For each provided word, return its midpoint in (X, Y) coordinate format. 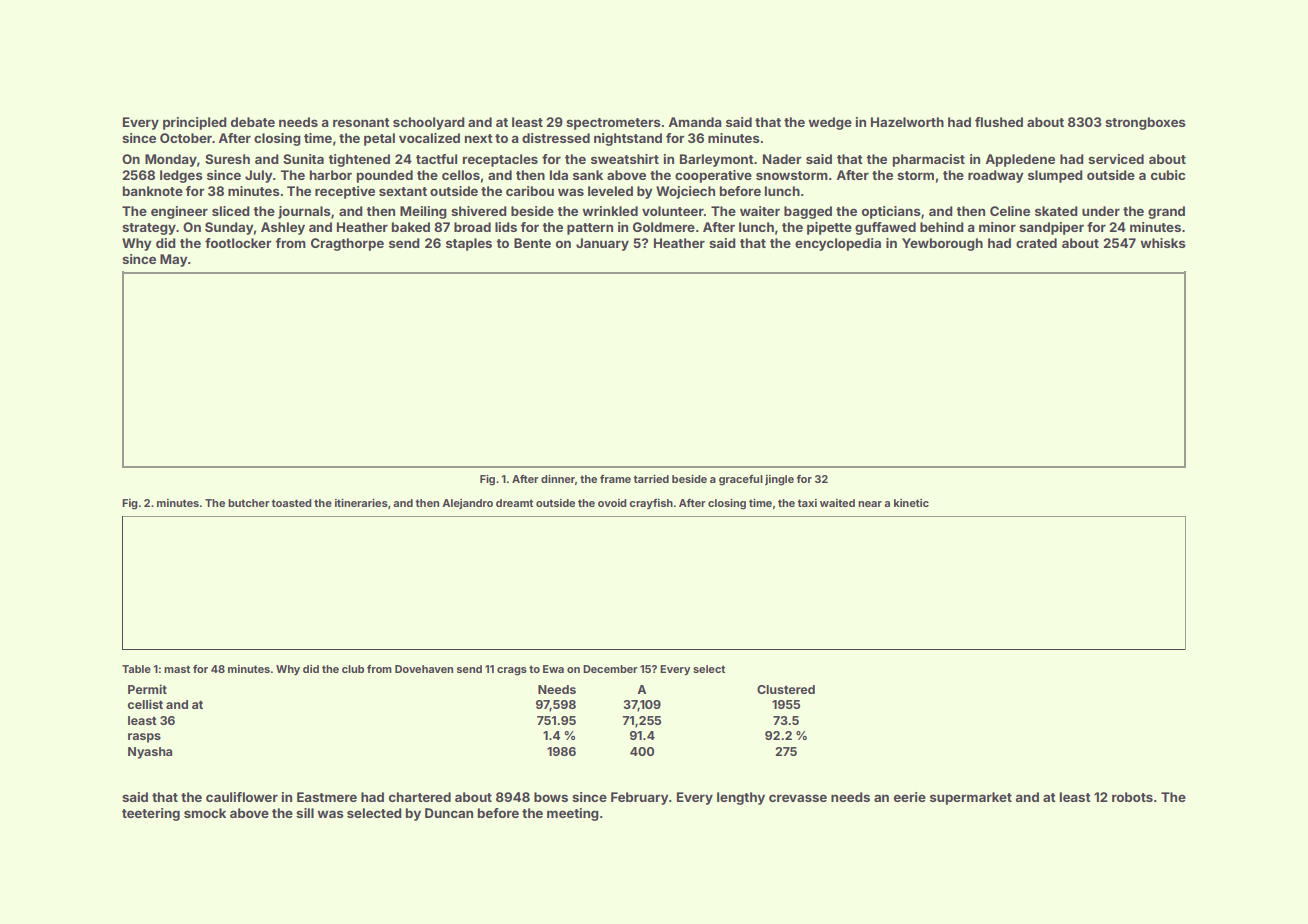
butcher (249, 503)
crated (1036, 243)
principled (195, 123)
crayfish (651, 504)
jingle (779, 480)
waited (837, 503)
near (870, 504)
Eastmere (327, 797)
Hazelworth (907, 122)
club (353, 669)
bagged (808, 212)
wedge (830, 123)
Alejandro (467, 504)
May (174, 260)
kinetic (911, 503)
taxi (807, 503)
